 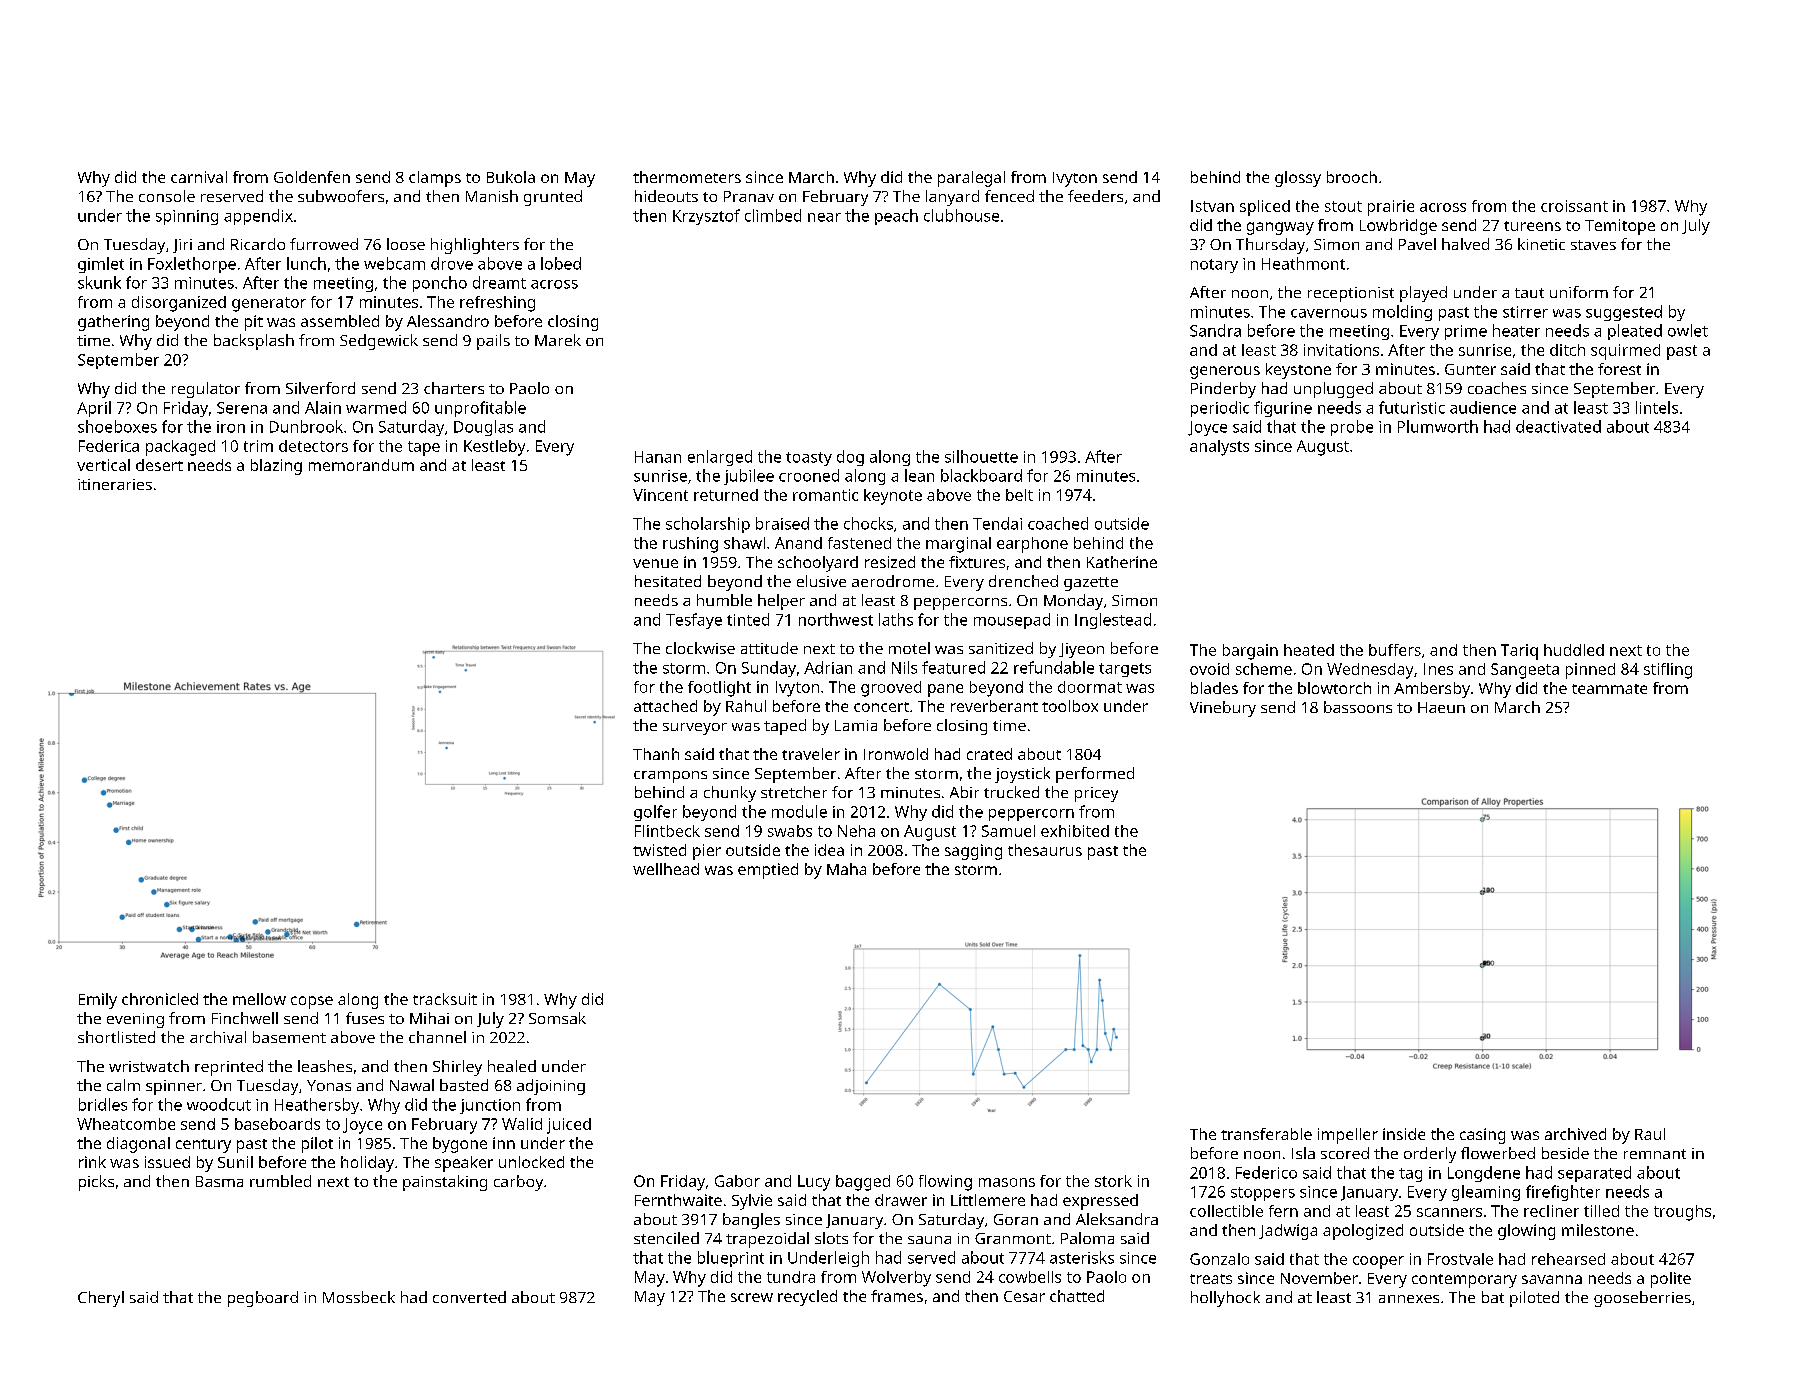 I want to click on thermometers, so click(x=687, y=177).
